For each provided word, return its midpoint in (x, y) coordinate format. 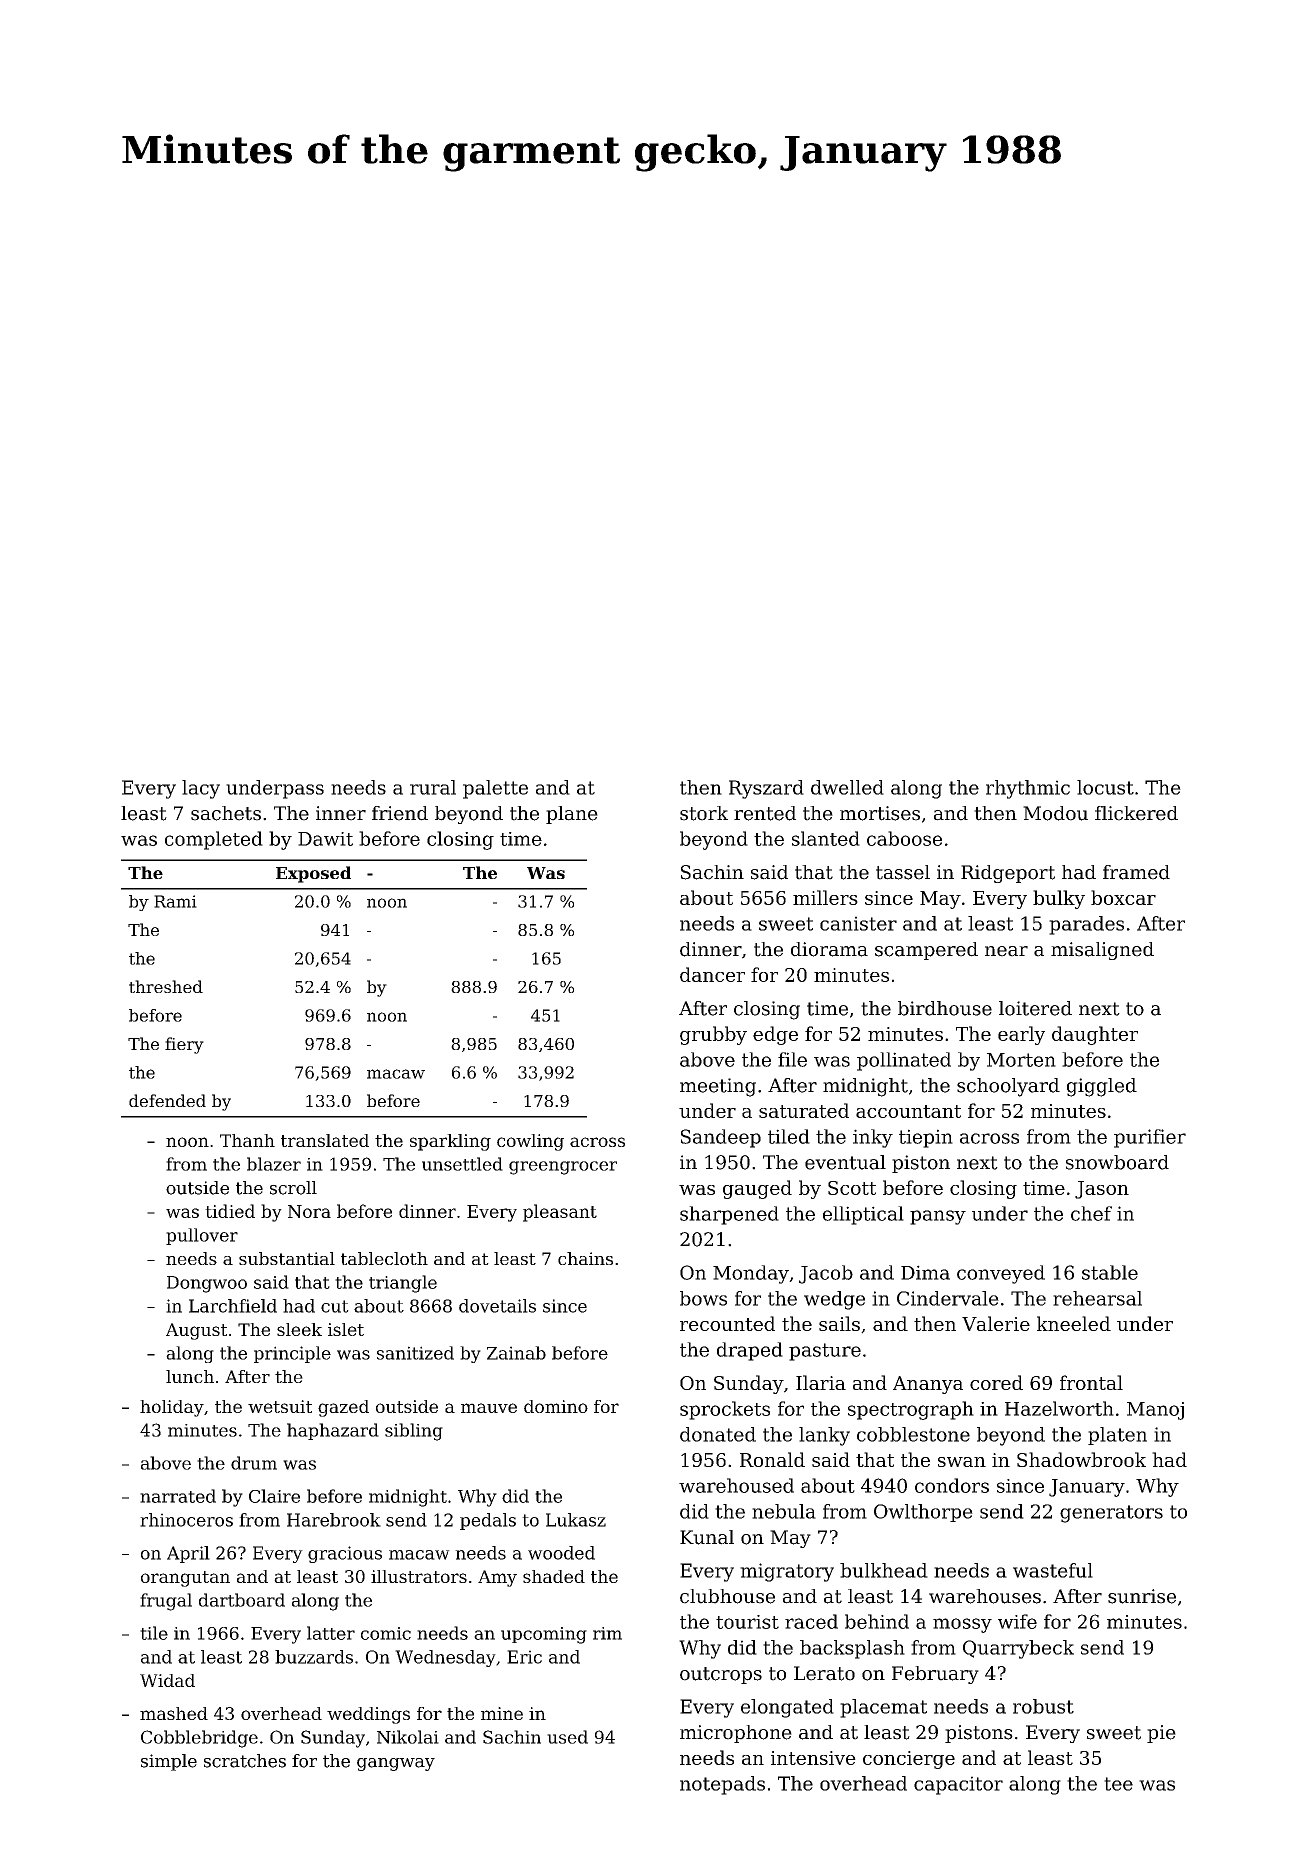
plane (572, 815)
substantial (287, 1258)
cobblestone (913, 1434)
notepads (722, 1785)
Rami (175, 901)
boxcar (1123, 897)
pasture (825, 1352)
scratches (245, 1761)
